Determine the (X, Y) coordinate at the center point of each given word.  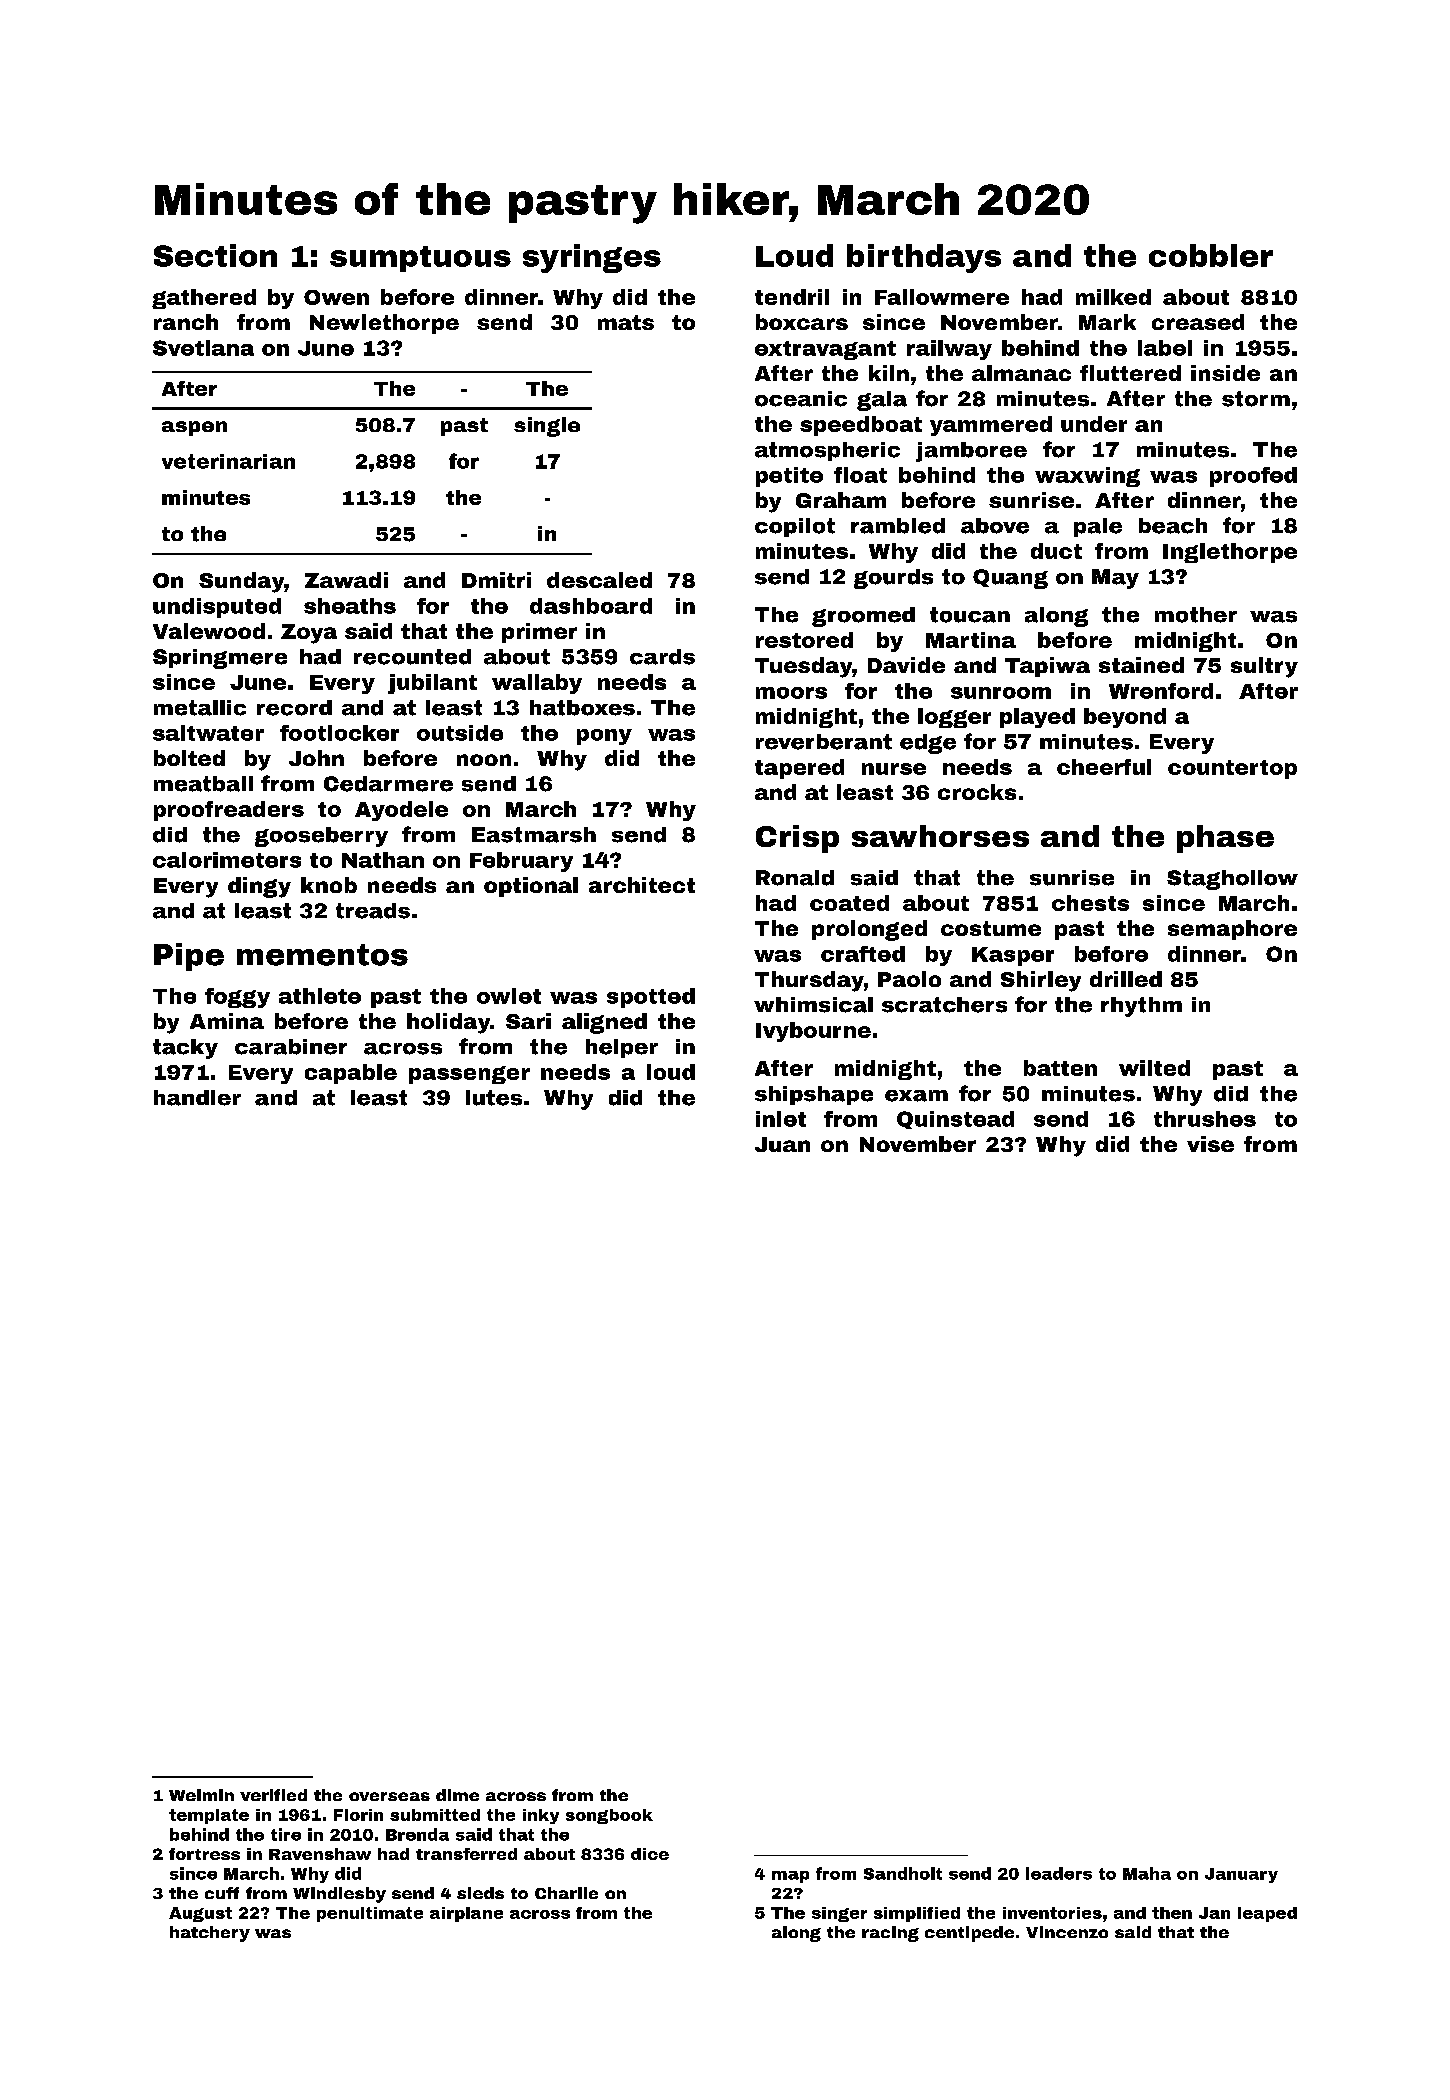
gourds (893, 579)
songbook (609, 1816)
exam (916, 1096)
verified (273, 1795)
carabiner (291, 1047)
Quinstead (955, 1120)
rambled (898, 526)
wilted (1154, 1068)
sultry (1264, 667)
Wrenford (1161, 691)
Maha (1147, 1873)
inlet (781, 1119)
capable (351, 1074)
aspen (194, 428)
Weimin (201, 1795)
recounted (412, 657)
